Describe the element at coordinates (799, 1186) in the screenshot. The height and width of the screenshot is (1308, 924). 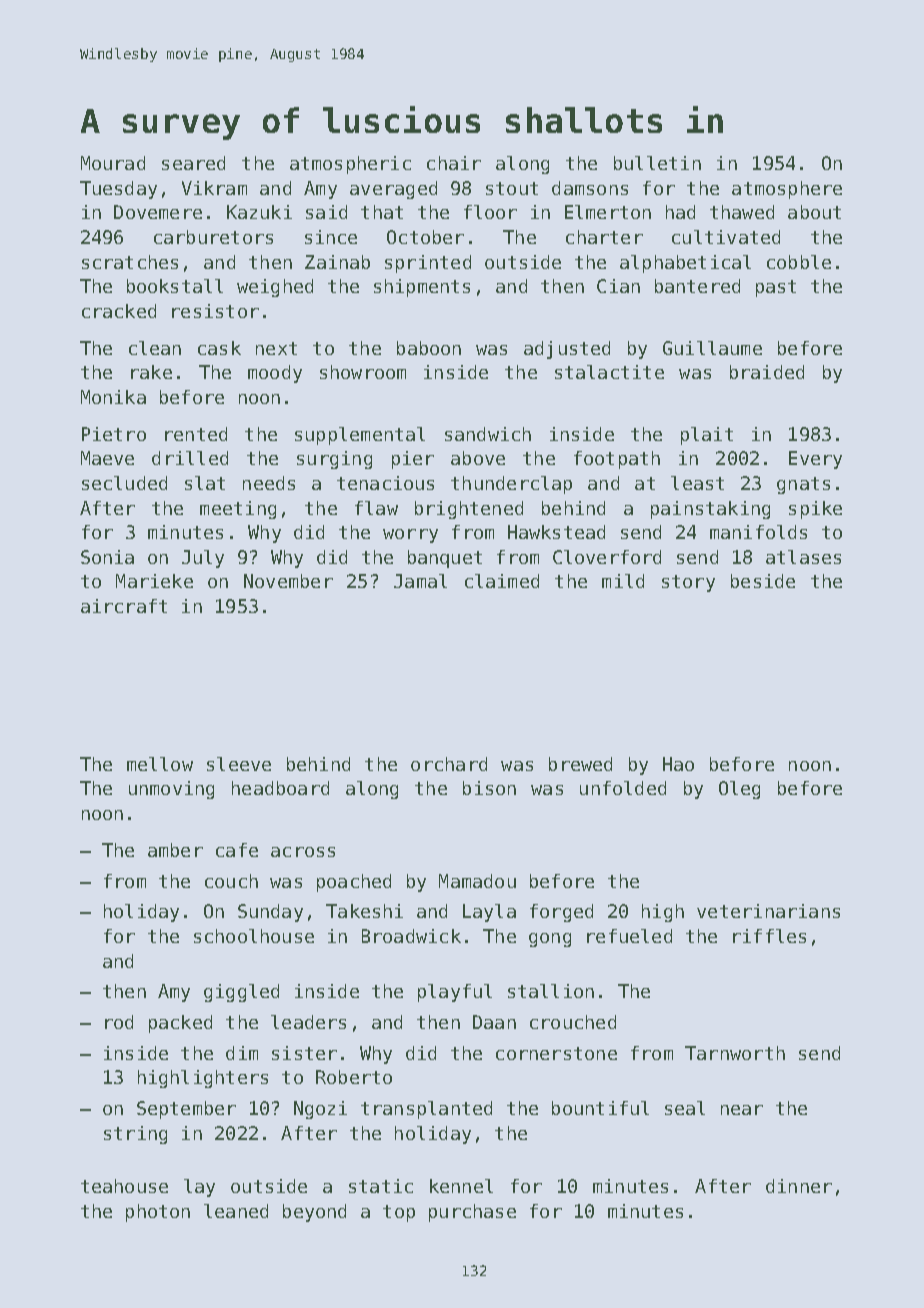
I see `dinner` at that location.
